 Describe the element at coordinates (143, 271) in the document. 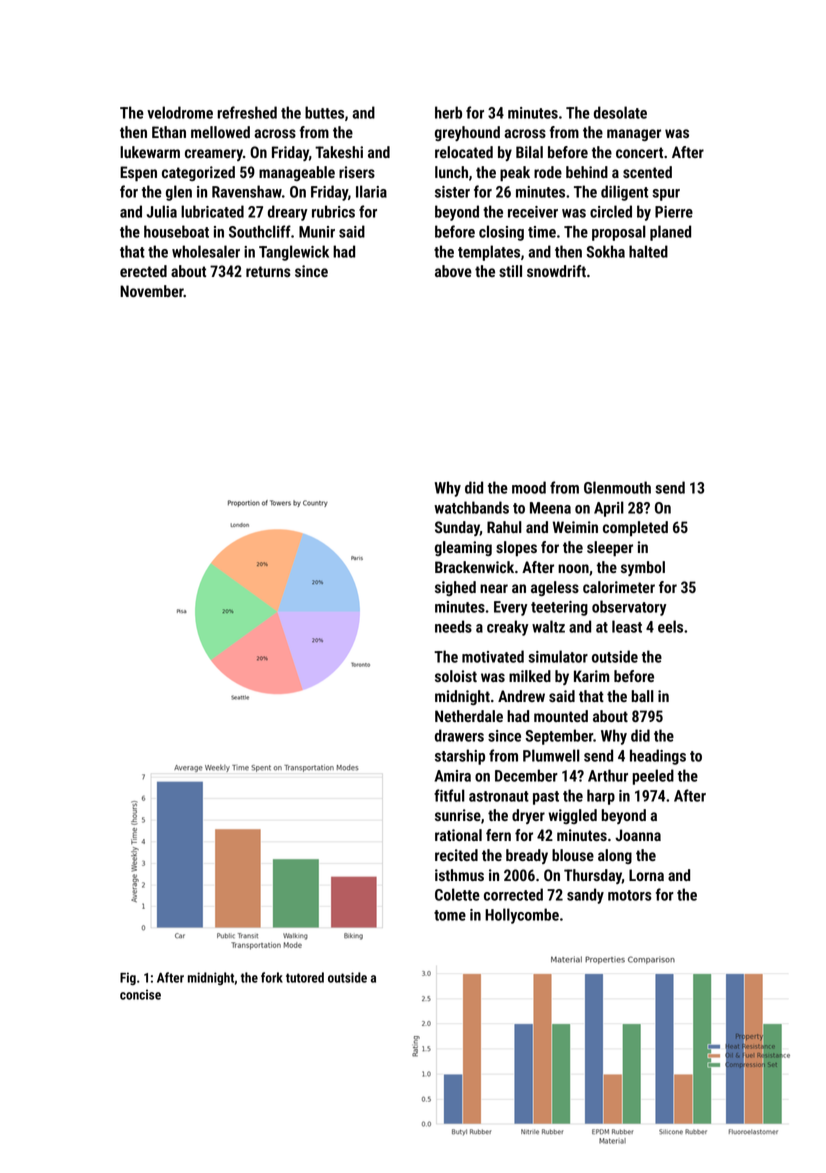

I see `erected` at that location.
